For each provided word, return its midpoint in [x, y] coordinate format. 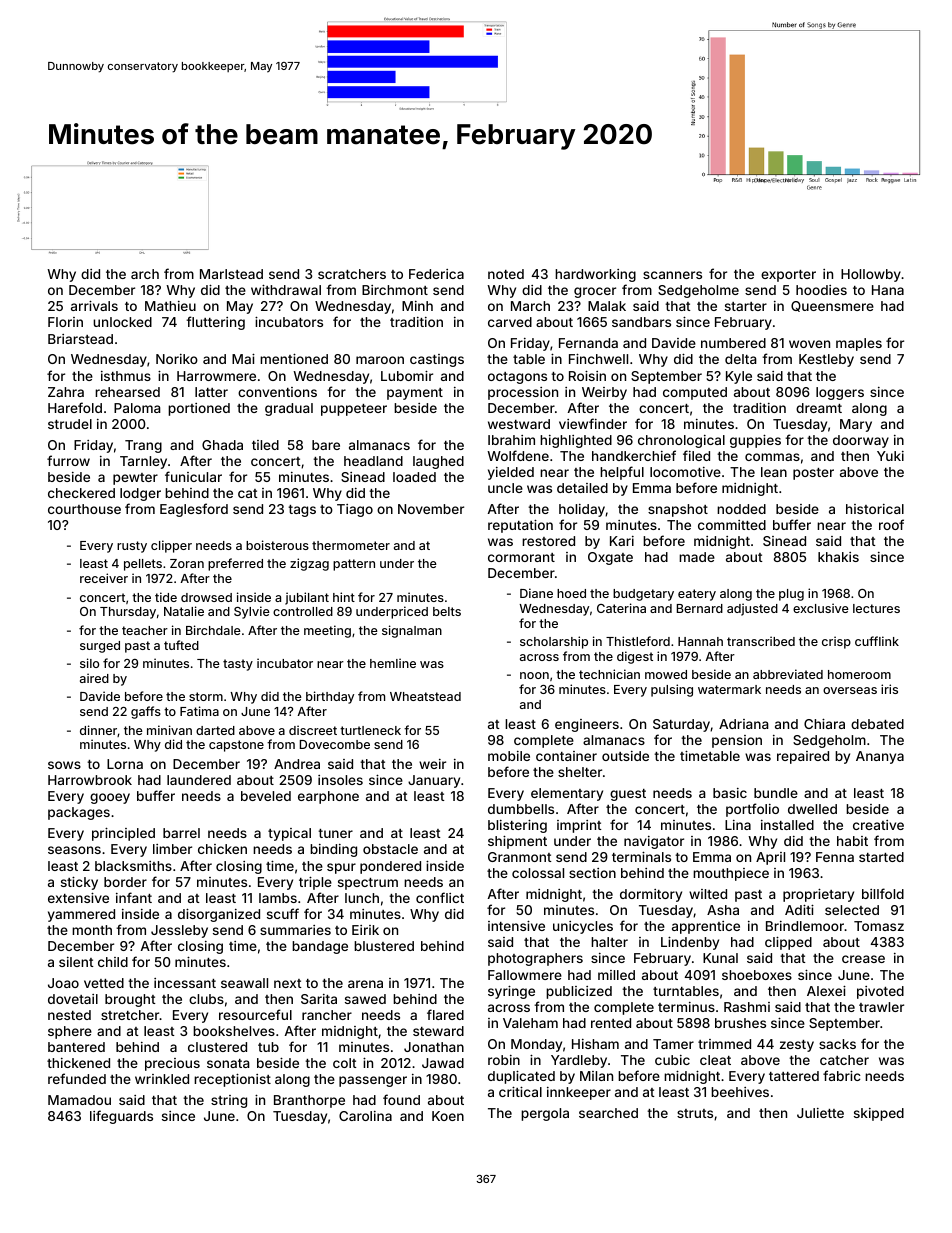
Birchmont [395, 290]
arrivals [94, 305]
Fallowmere [525, 975]
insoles [340, 780]
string [229, 1101]
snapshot [678, 510]
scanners [672, 275]
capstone [236, 746]
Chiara [824, 723]
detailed [582, 488]
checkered [81, 493]
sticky [79, 883]
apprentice [706, 927]
